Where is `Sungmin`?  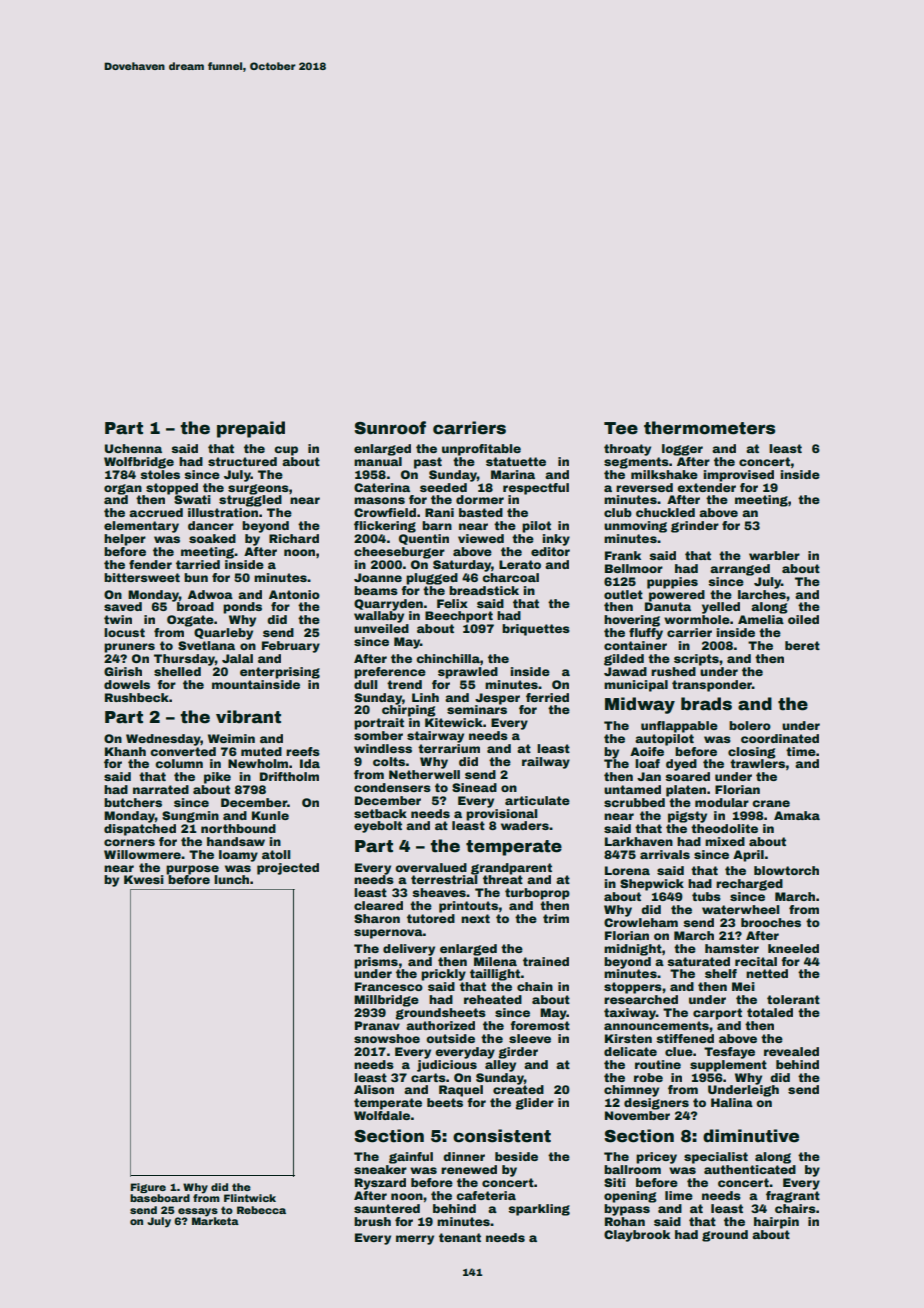
Sungmin is located at coordinates (190, 817).
